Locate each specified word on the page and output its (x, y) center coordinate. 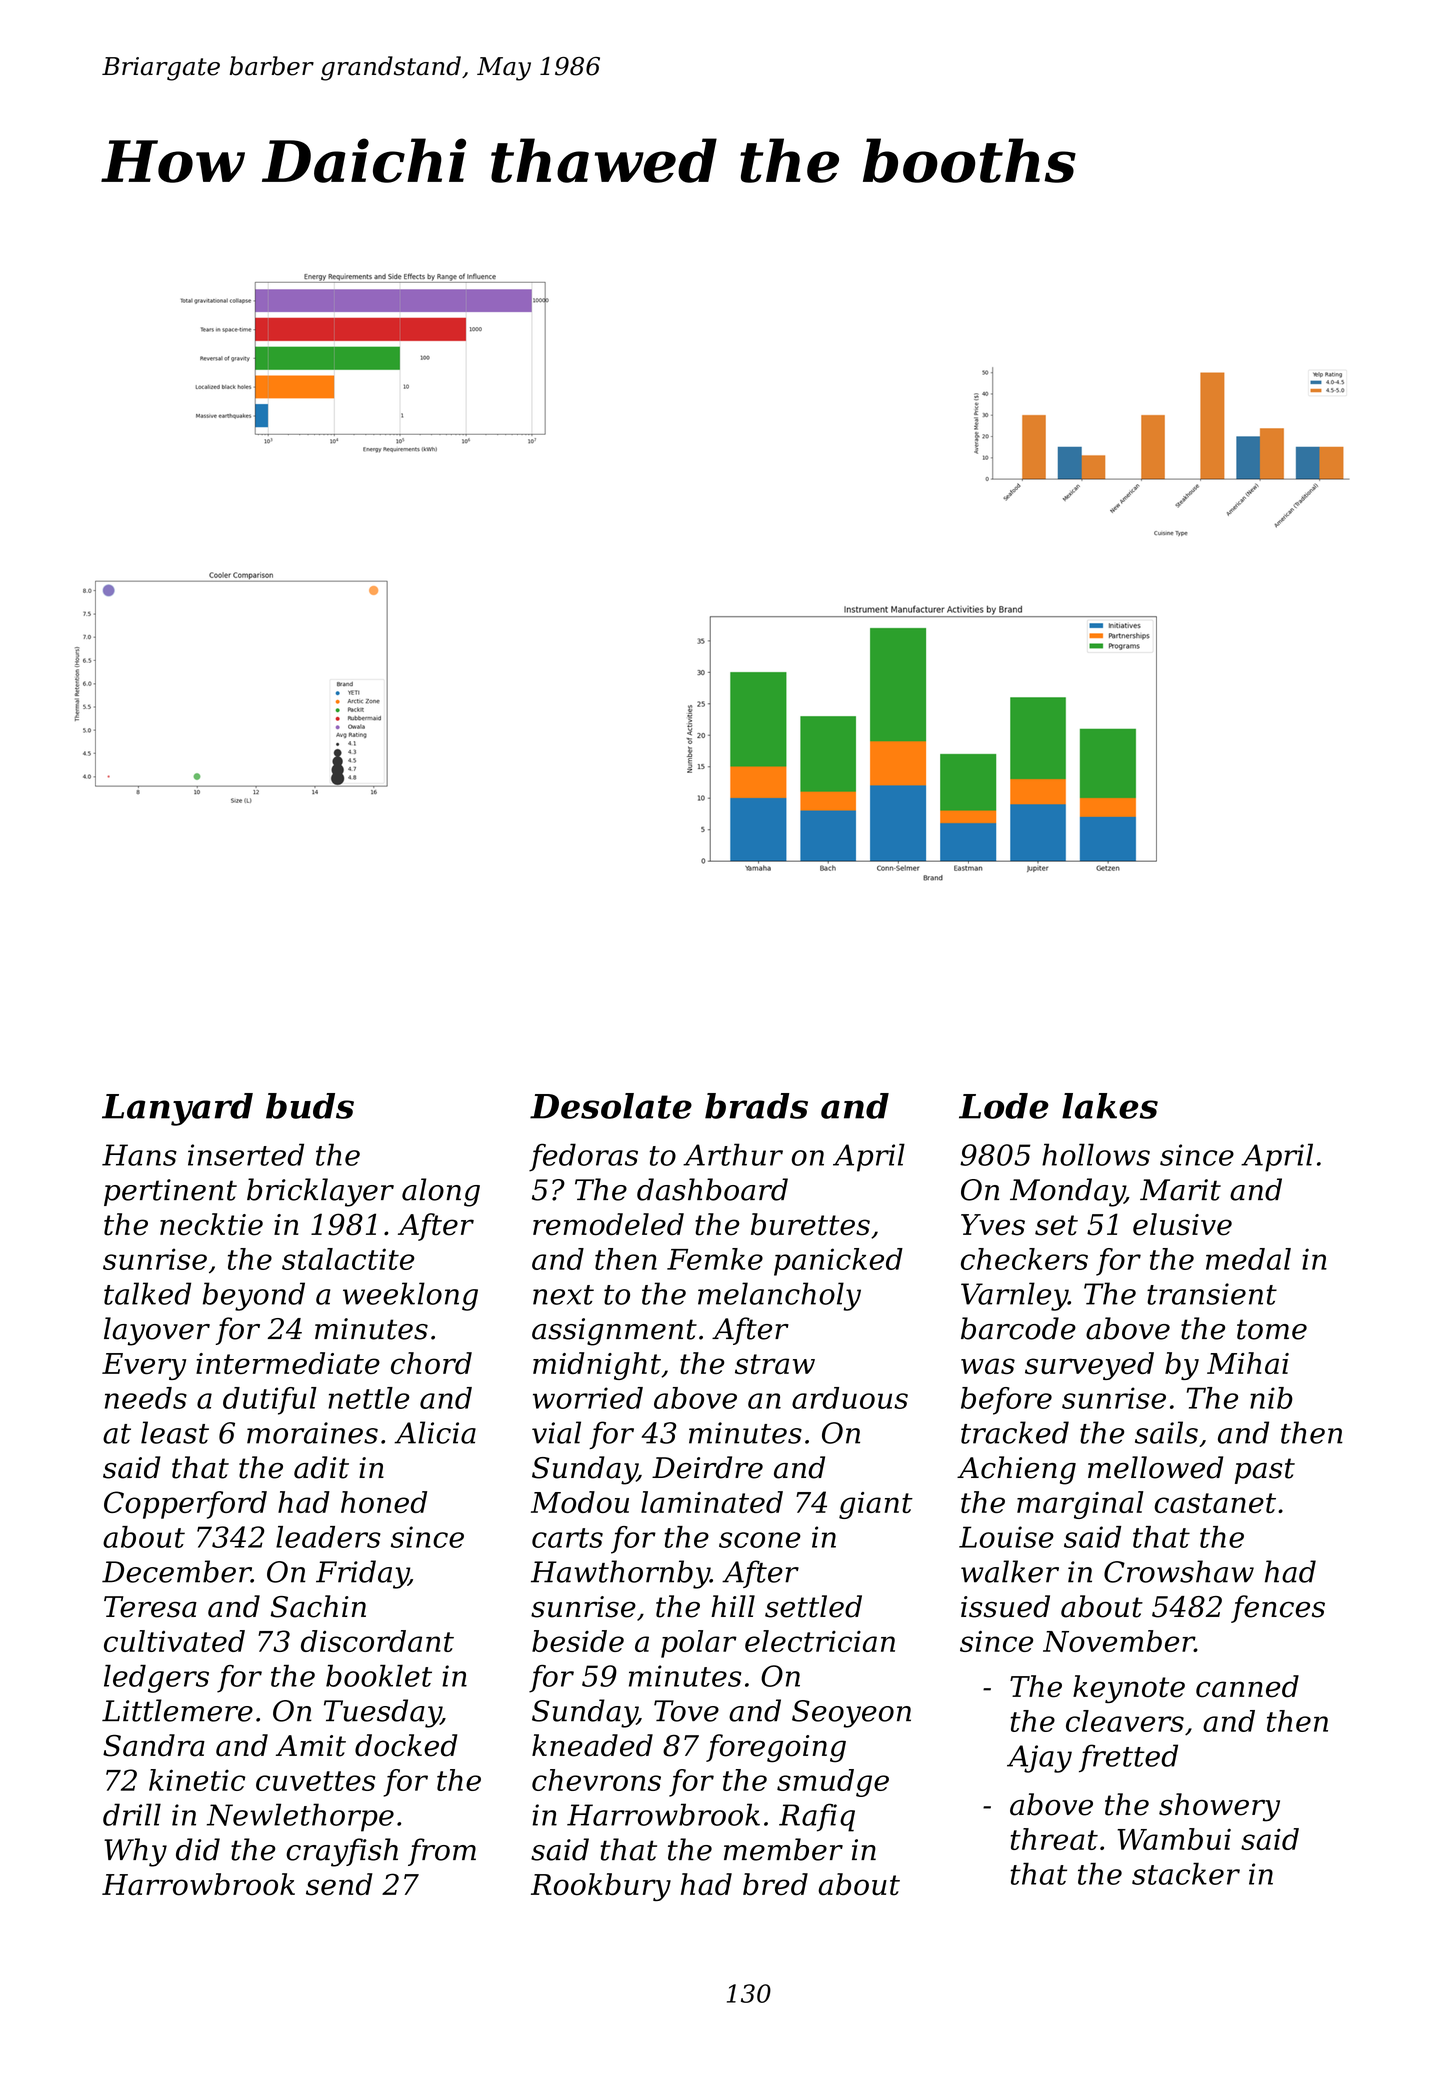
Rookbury (601, 1887)
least (175, 1432)
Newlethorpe (300, 1817)
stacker (1186, 1874)
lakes (1110, 1106)
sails (1166, 1432)
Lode (1004, 1106)
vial (556, 1432)
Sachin (318, 1606)
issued (1005, 1606)
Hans (139, 1155)
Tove (686, 1711)
